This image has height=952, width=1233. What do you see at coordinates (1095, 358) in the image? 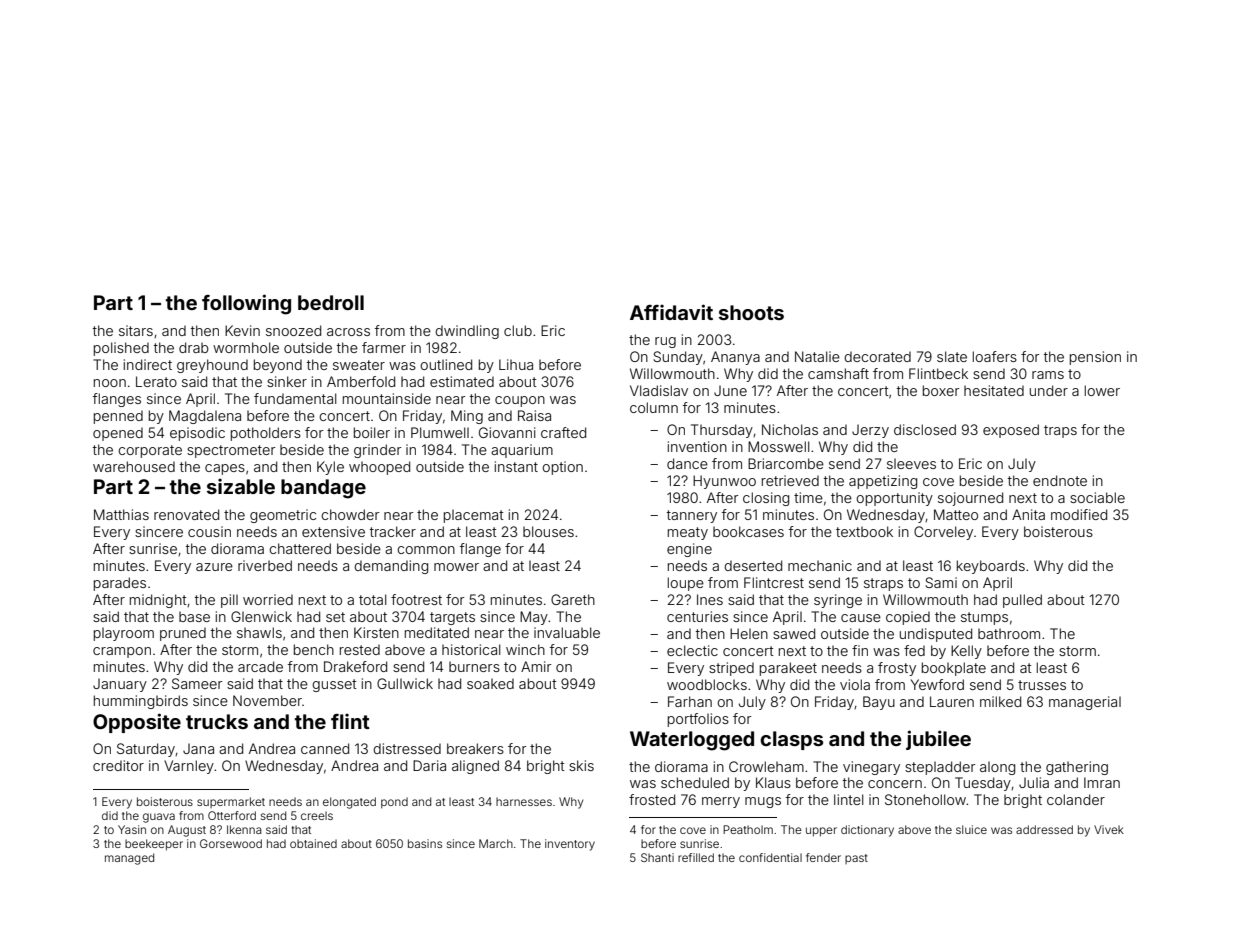
I see `pension` at bounding box center [1095, 358].
